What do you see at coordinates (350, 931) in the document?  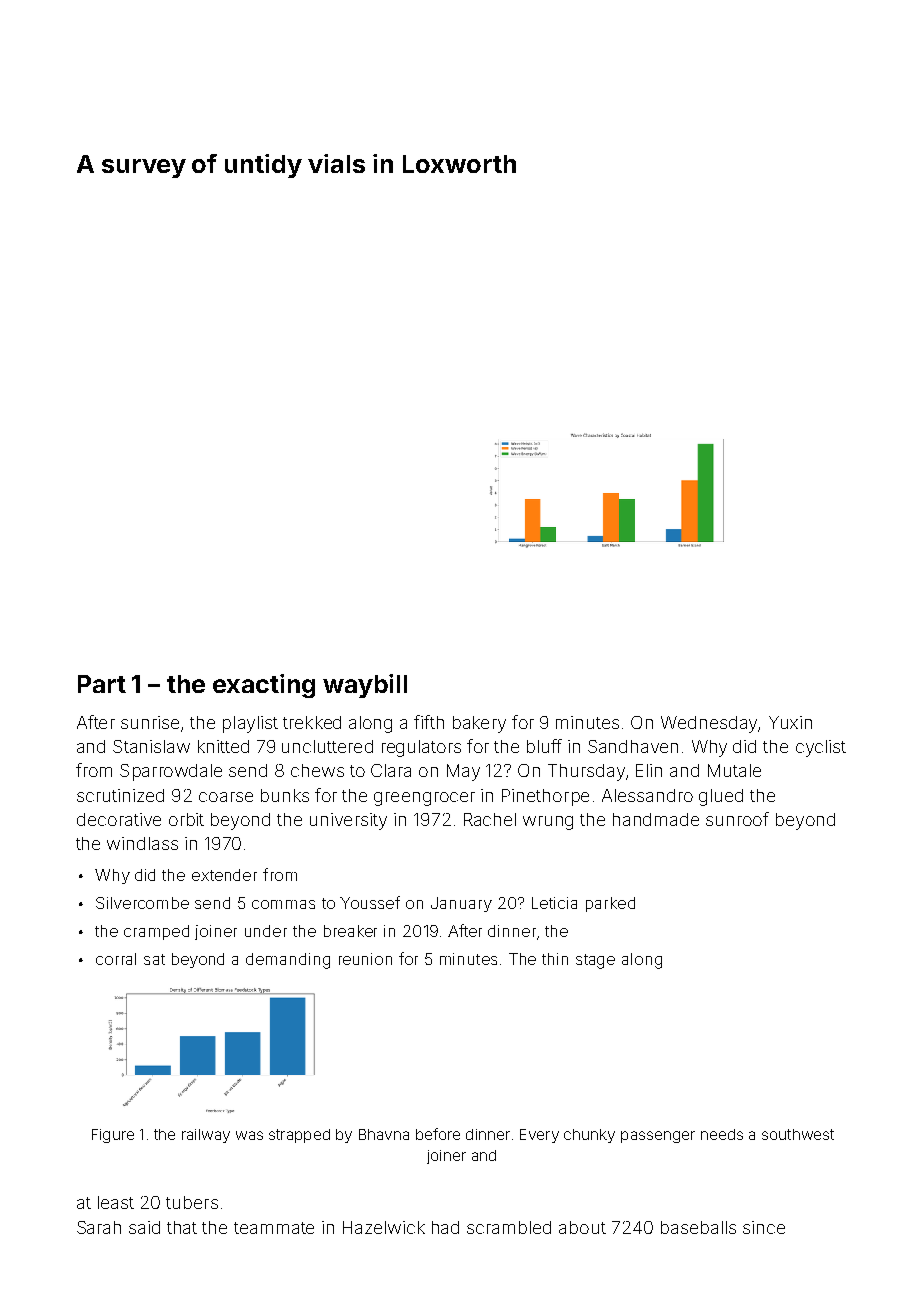 I see `breaker` at bounding box center [350, 931].
